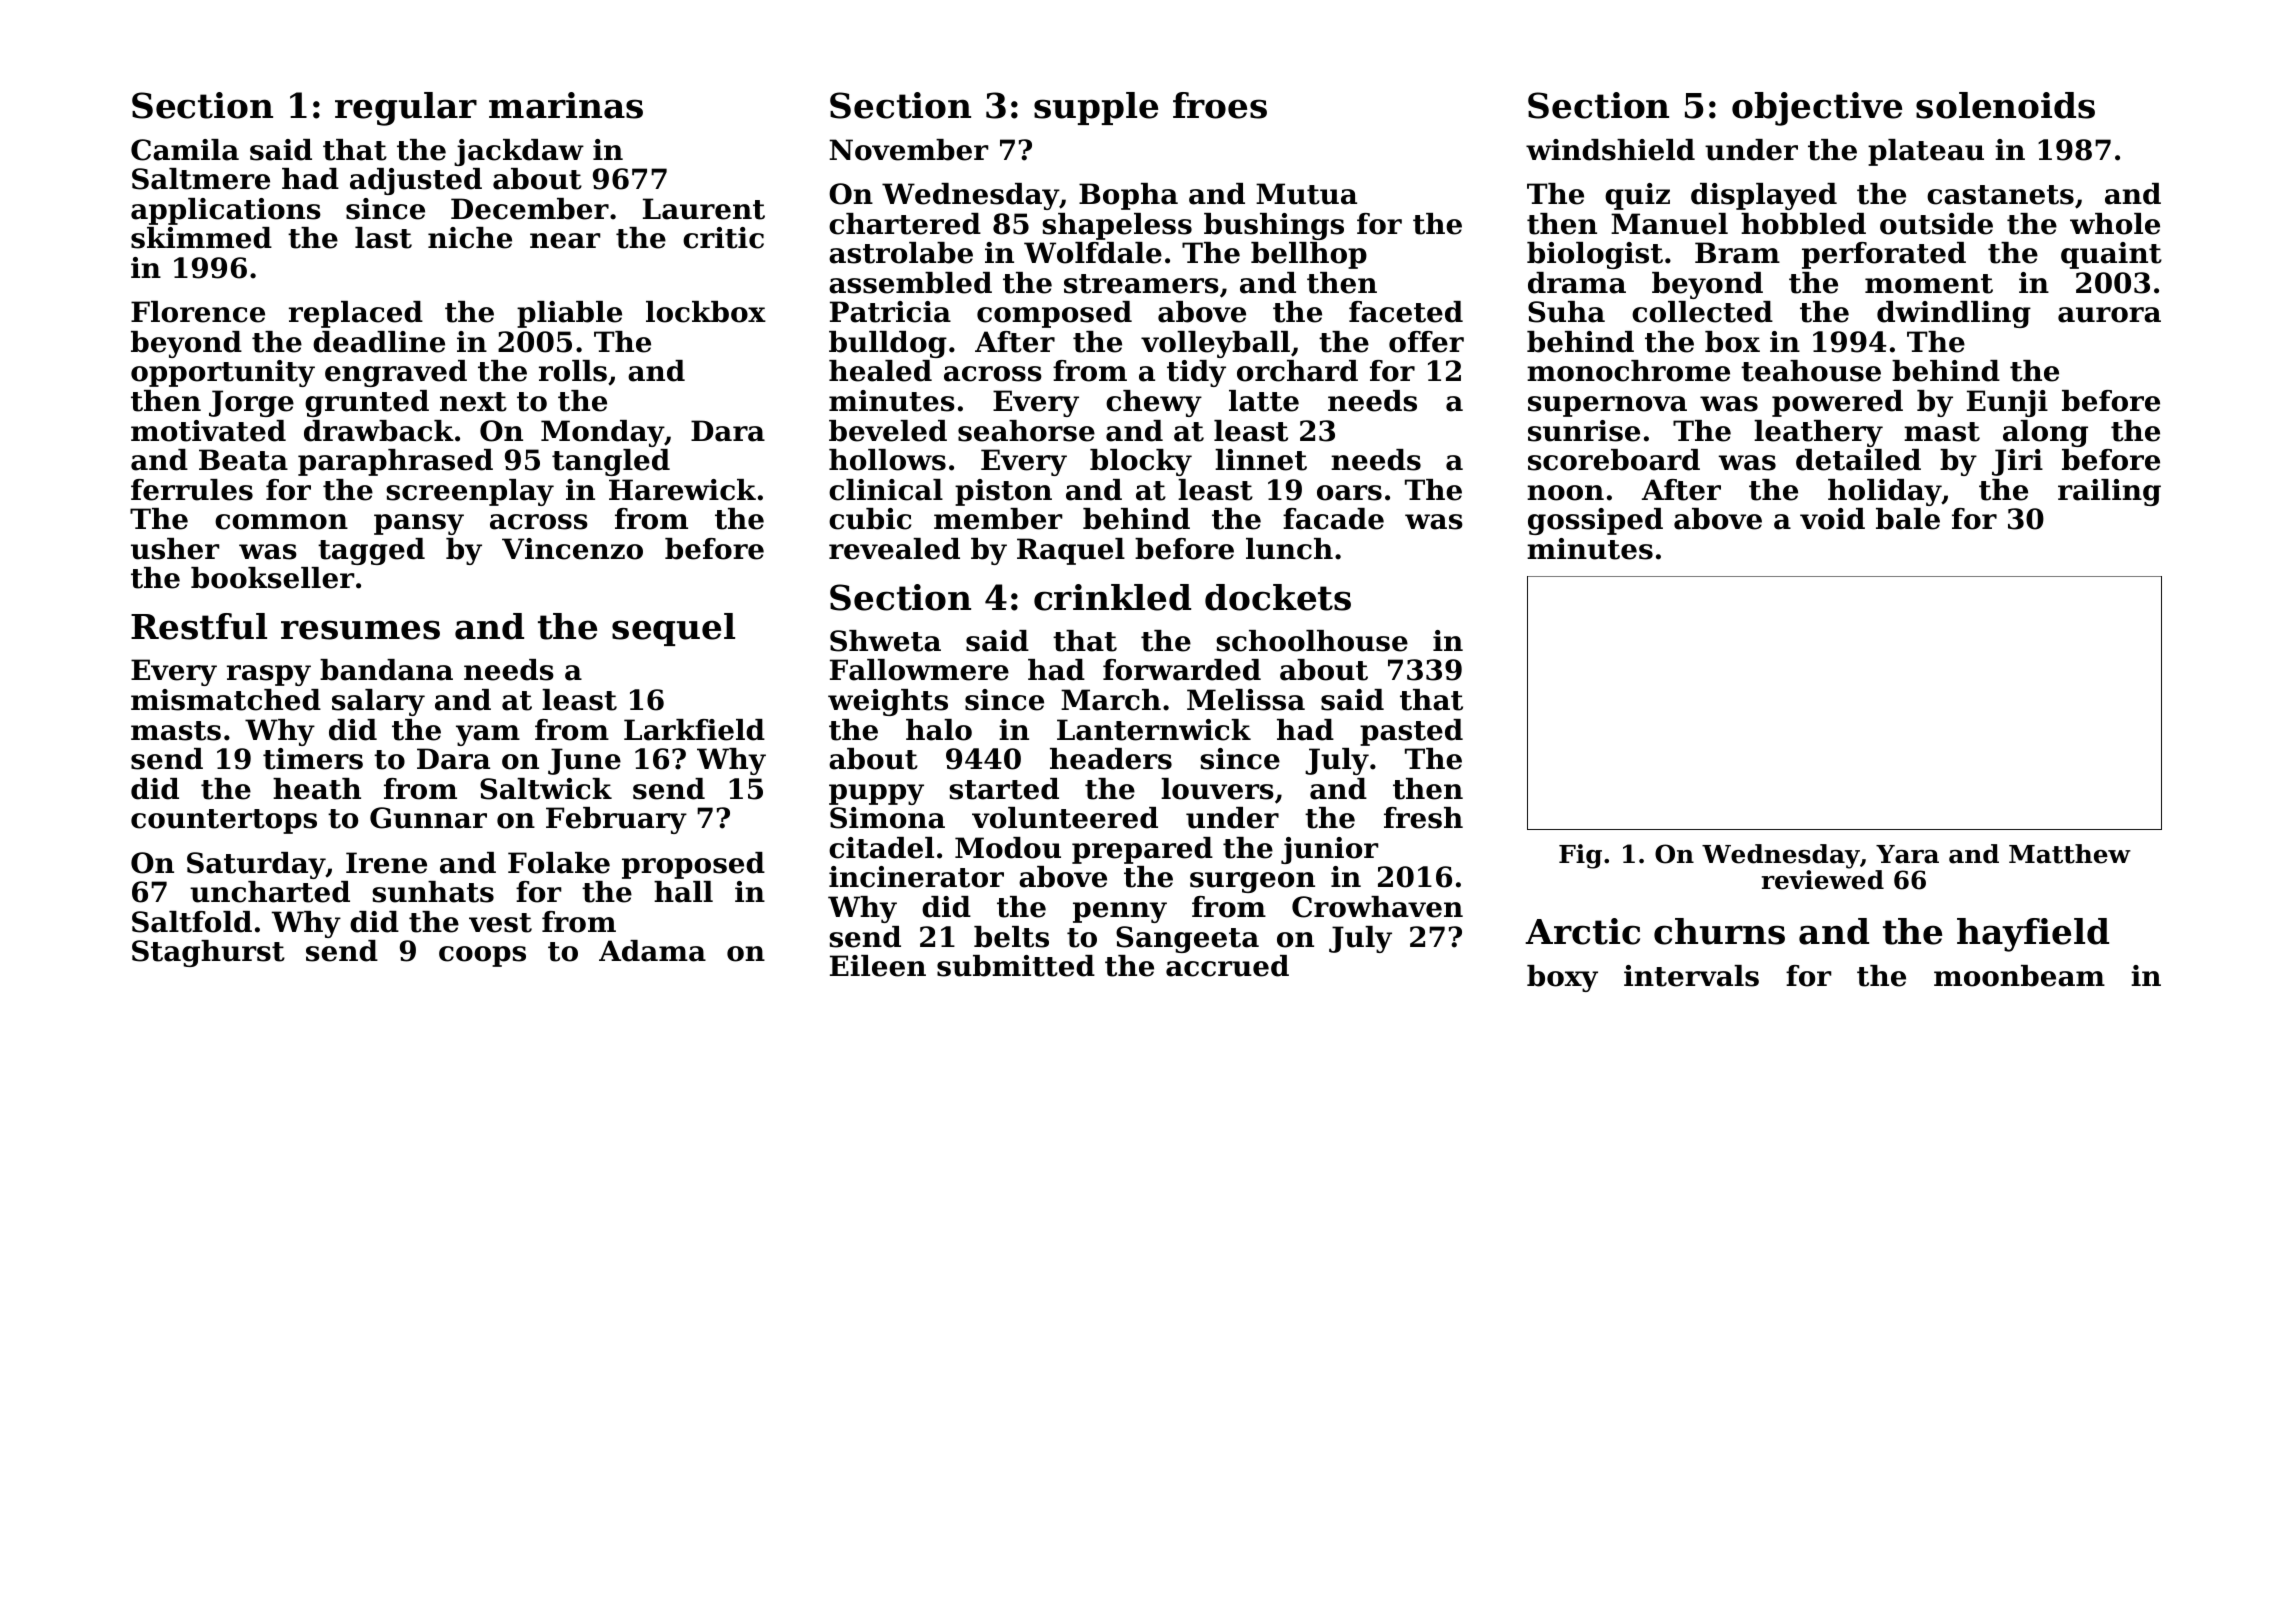 Image resolution: width=2292 pixels, height=1620 pixels. What do you see at coordinates (1141, 284) in the document?
I see `streamers` at bounding box center [1141, 284].
